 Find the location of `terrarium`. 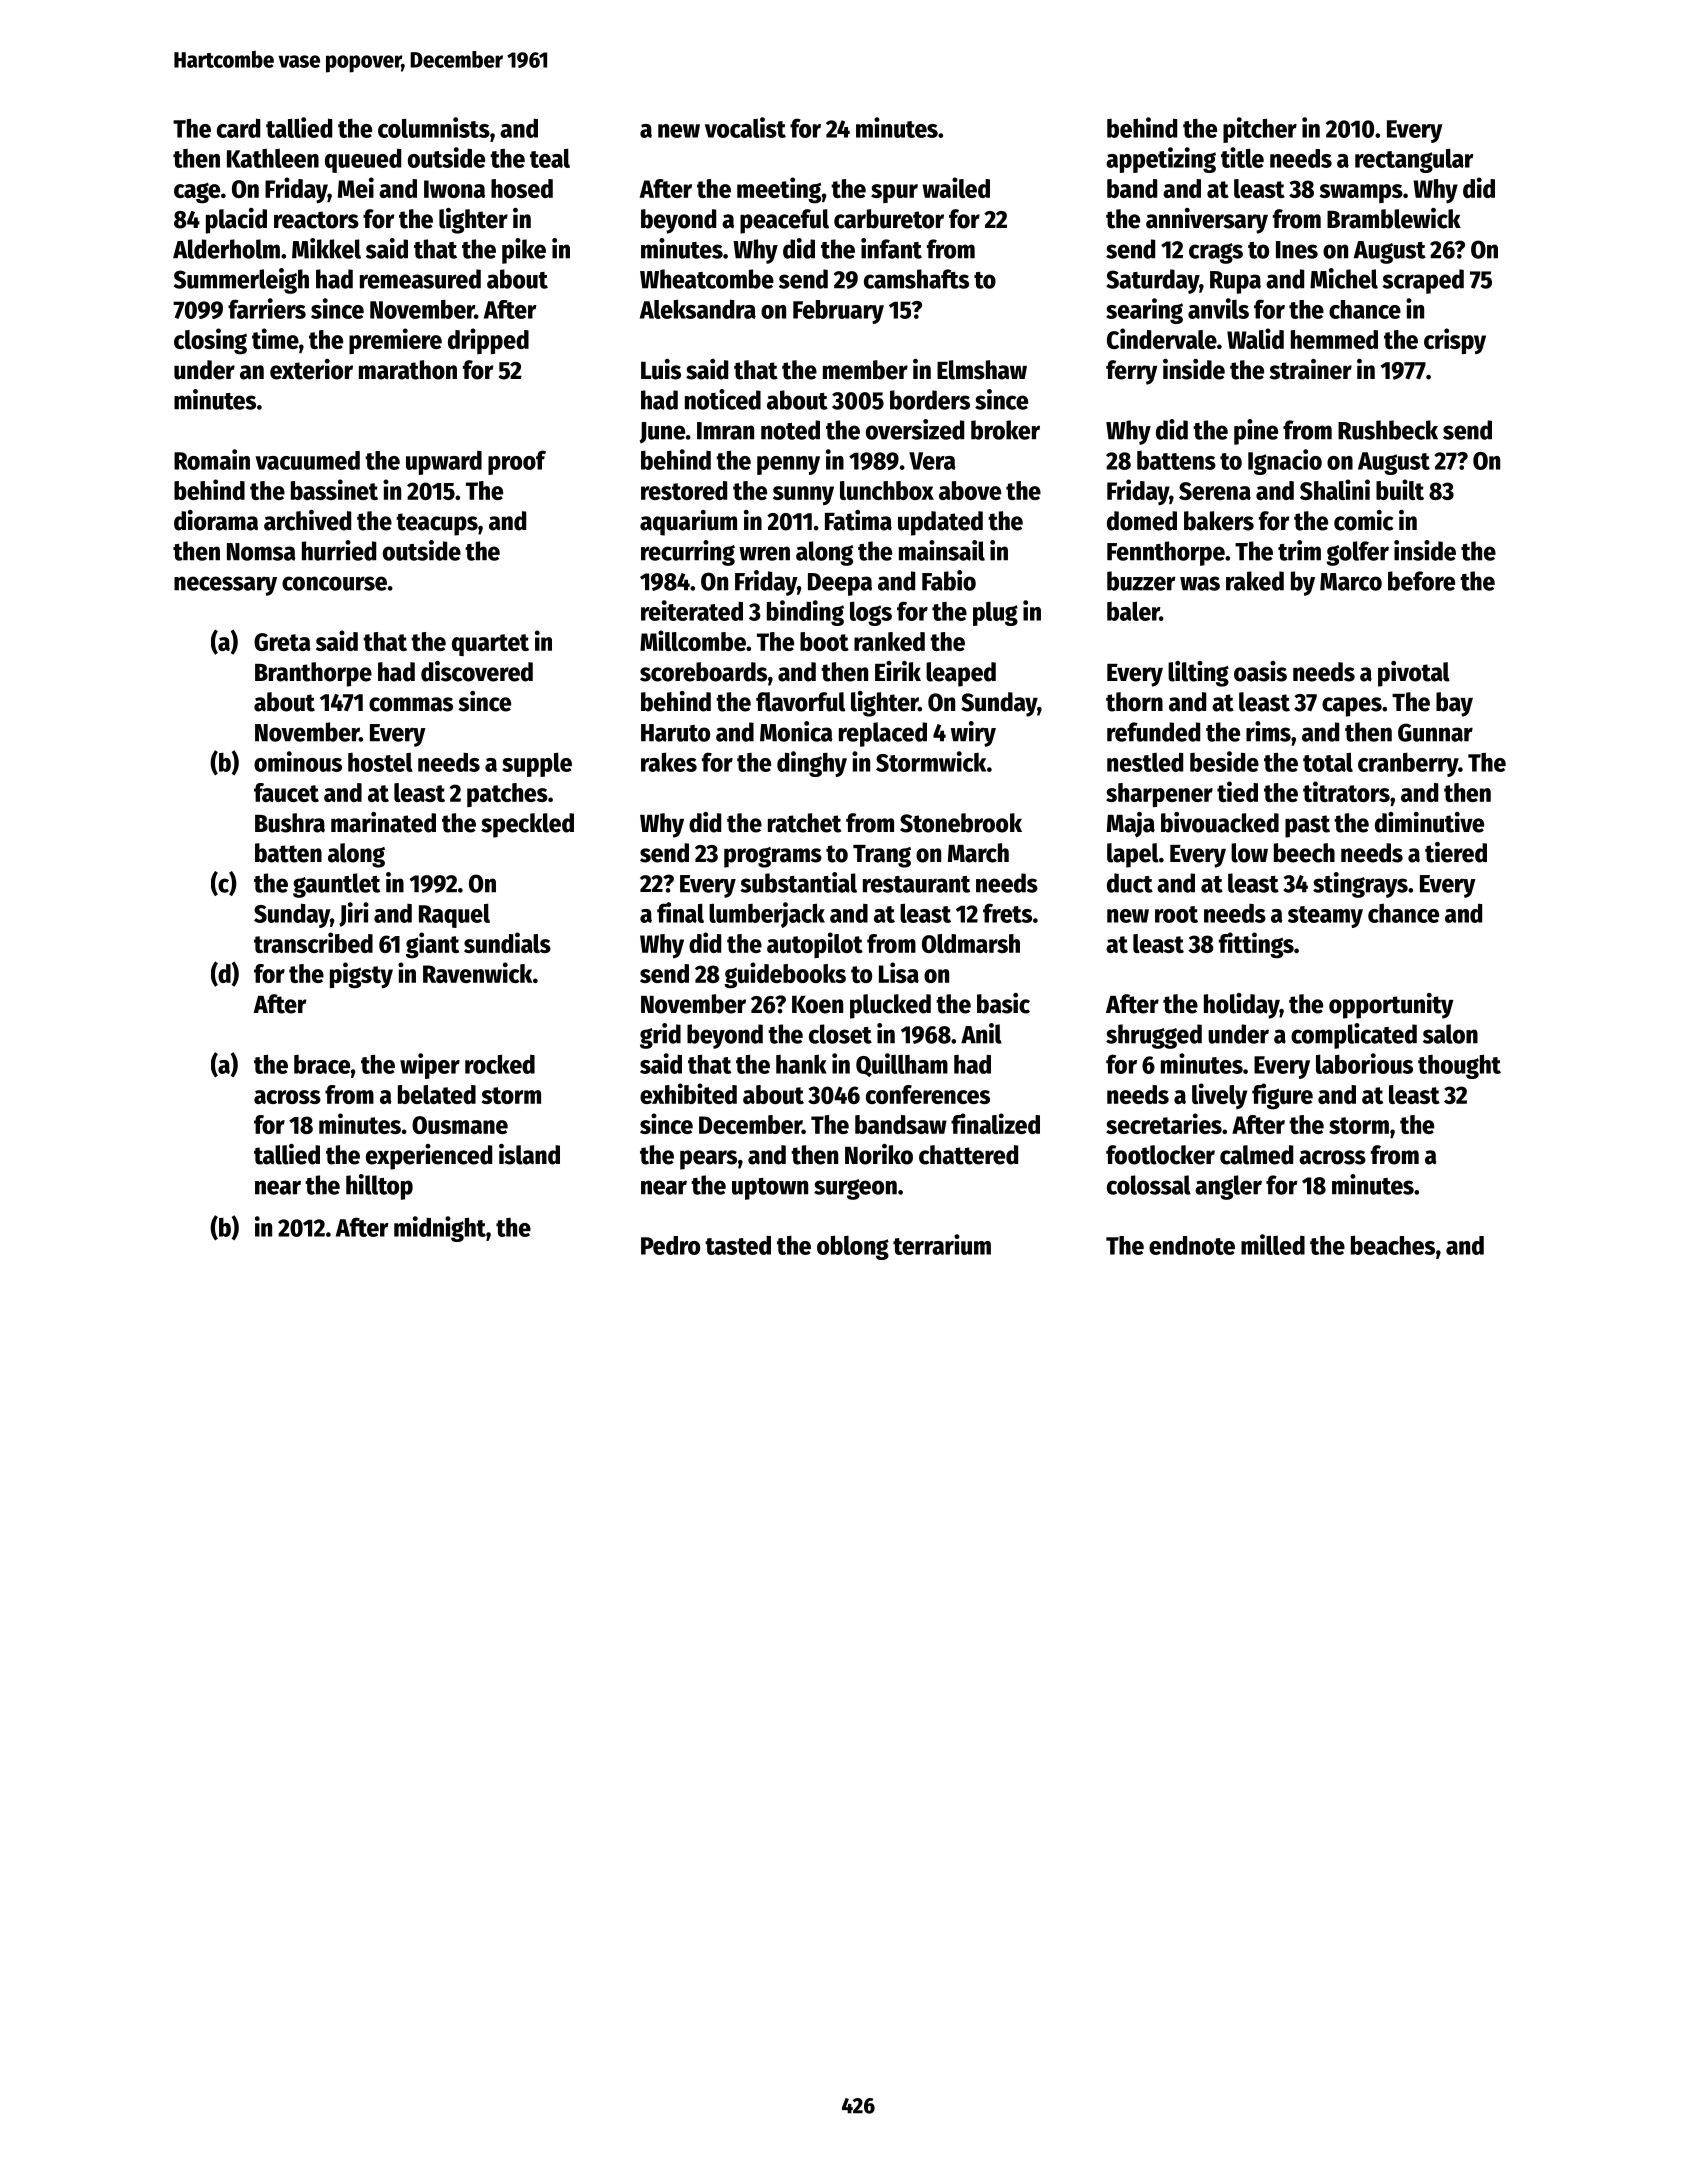

terrarium is located at coordinates (942, 1244).
